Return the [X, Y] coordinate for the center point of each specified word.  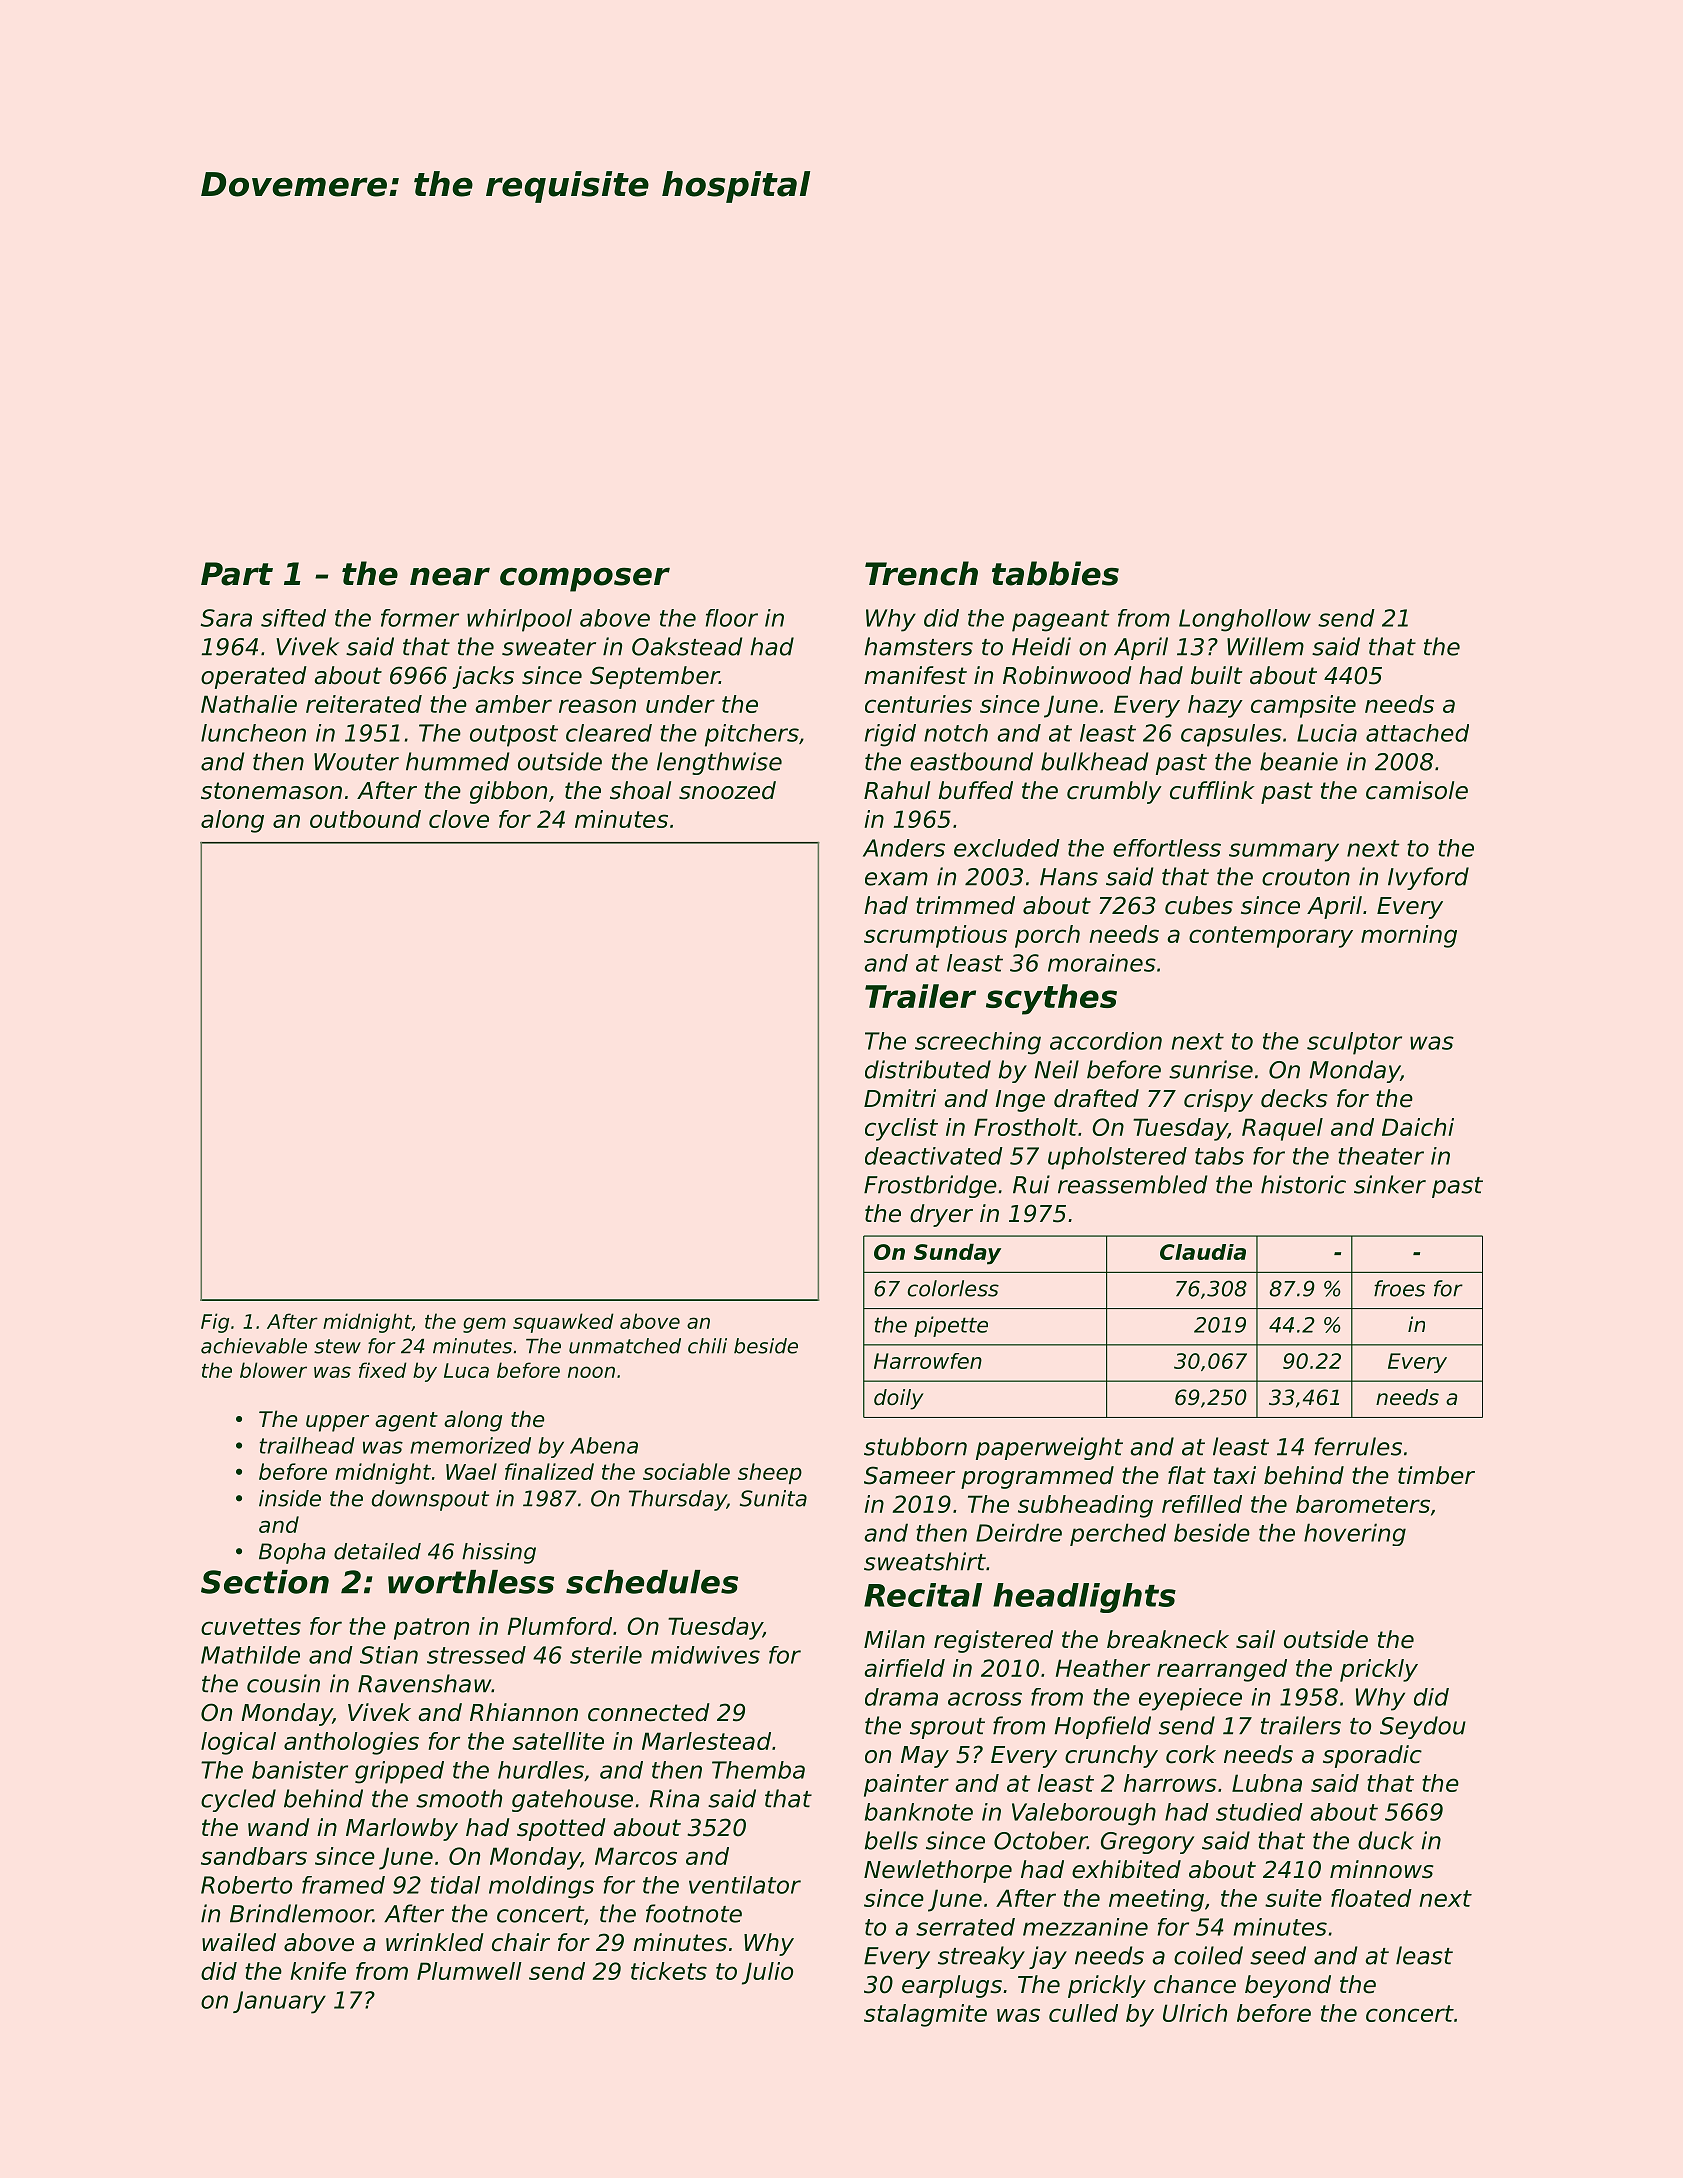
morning [1409, 936]
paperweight [1049, 1448]
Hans [1069, 877]
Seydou [1423, 1727]
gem [484, 1325]
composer [585, 579]
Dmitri [900, 1098]
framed [343, 1885]
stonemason [271, 791]
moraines [1102, 963]
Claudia [1203, 1252]
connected [649, 1712]
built [1216, 675]
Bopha [292, 1553]
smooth [459, 1798]
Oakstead [687, 646]
